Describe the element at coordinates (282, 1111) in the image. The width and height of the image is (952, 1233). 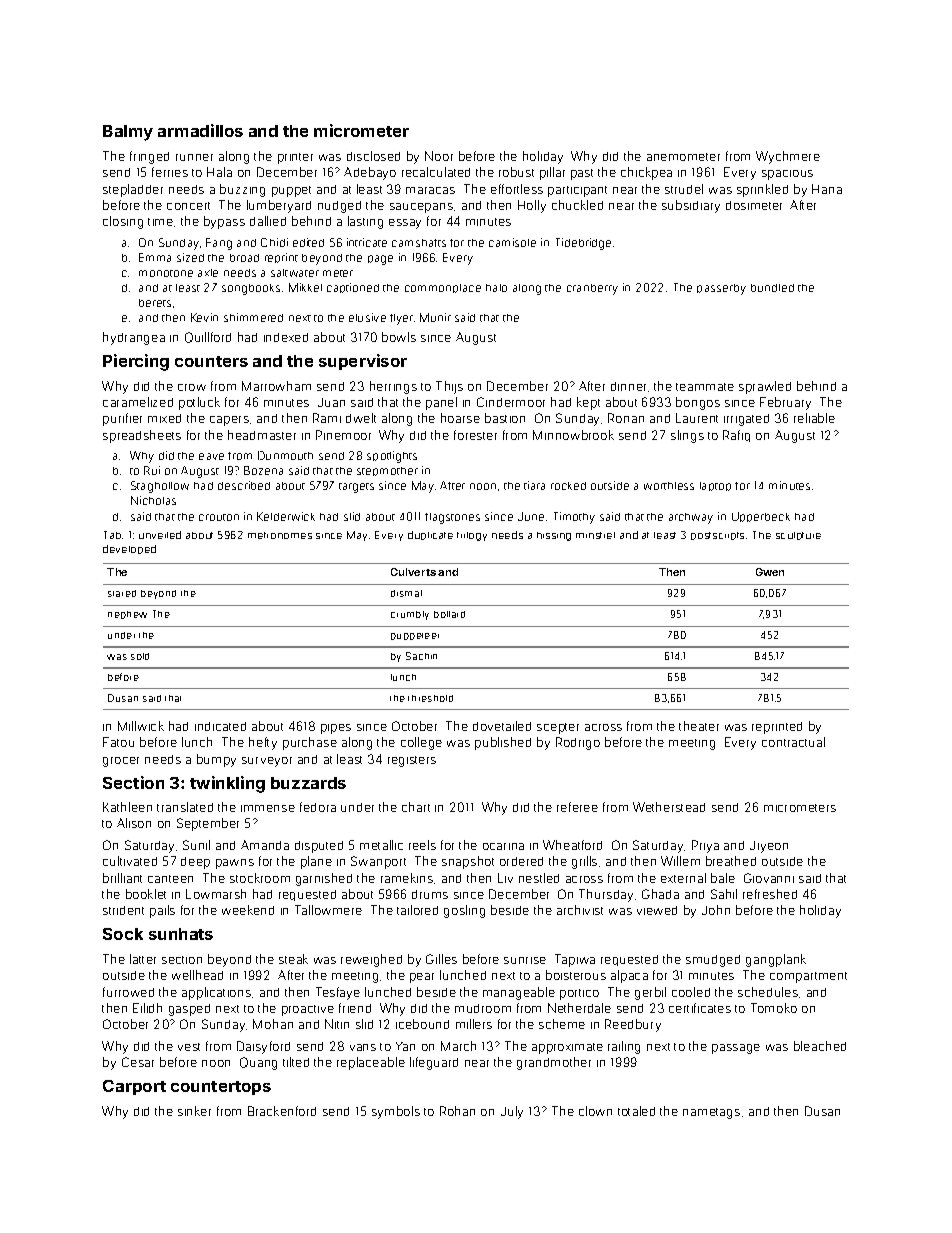
I see `Brackenford` at that location.
